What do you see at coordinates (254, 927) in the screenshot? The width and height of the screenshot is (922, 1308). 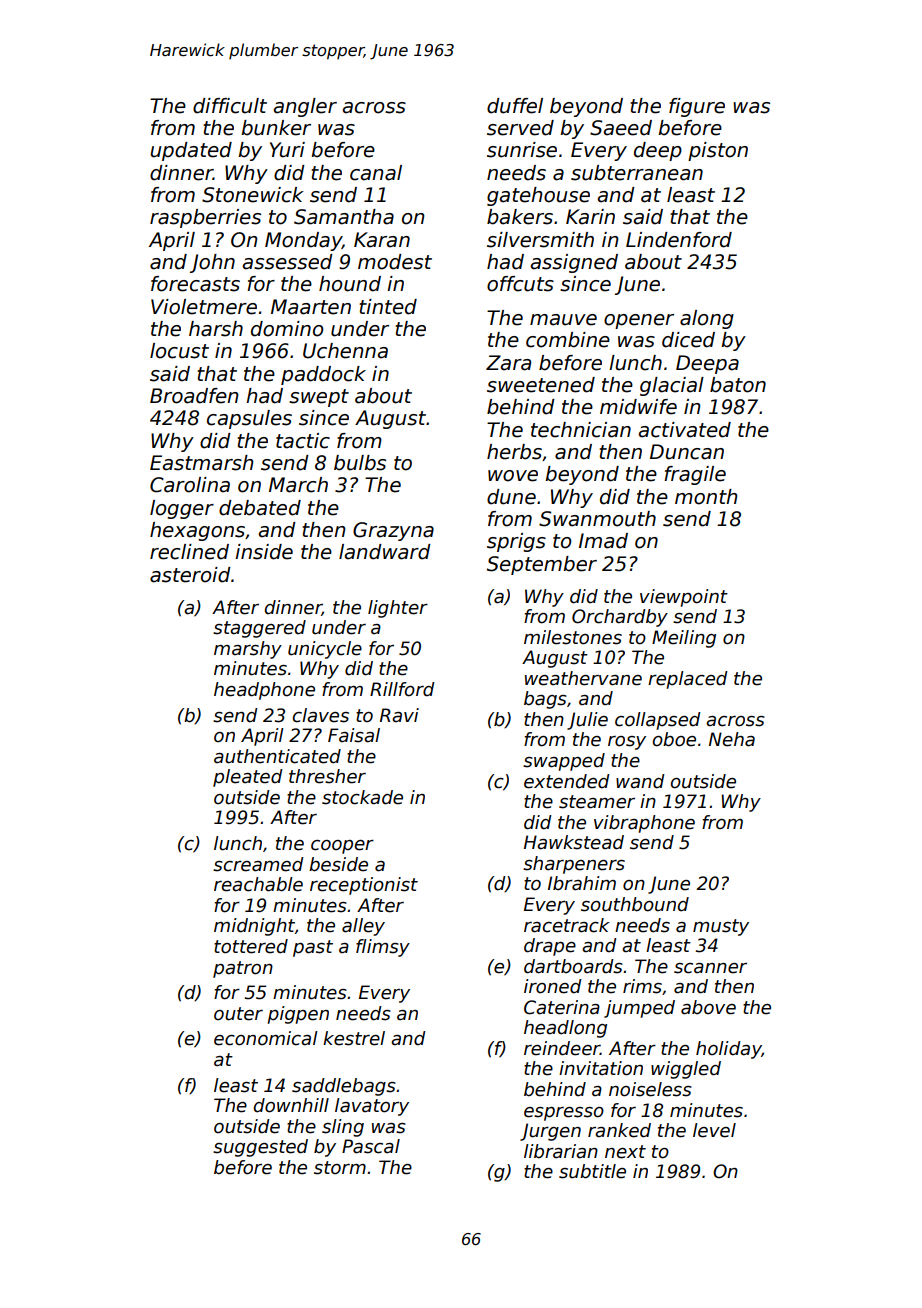 I see `midnight` at bounding box center [254, 927].
